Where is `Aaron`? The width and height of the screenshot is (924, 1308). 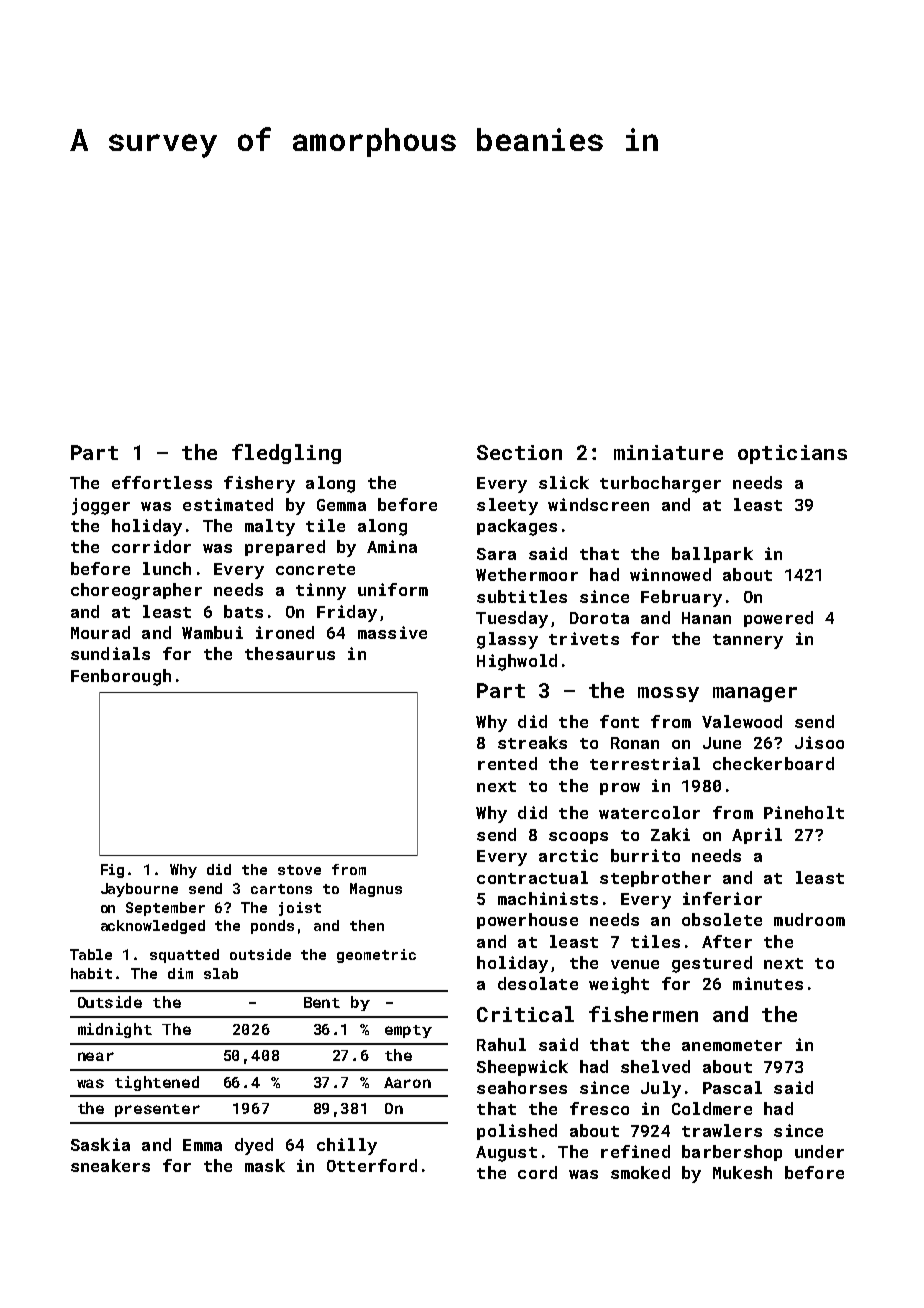 Aaron is located at coordinates (407, 1082).
